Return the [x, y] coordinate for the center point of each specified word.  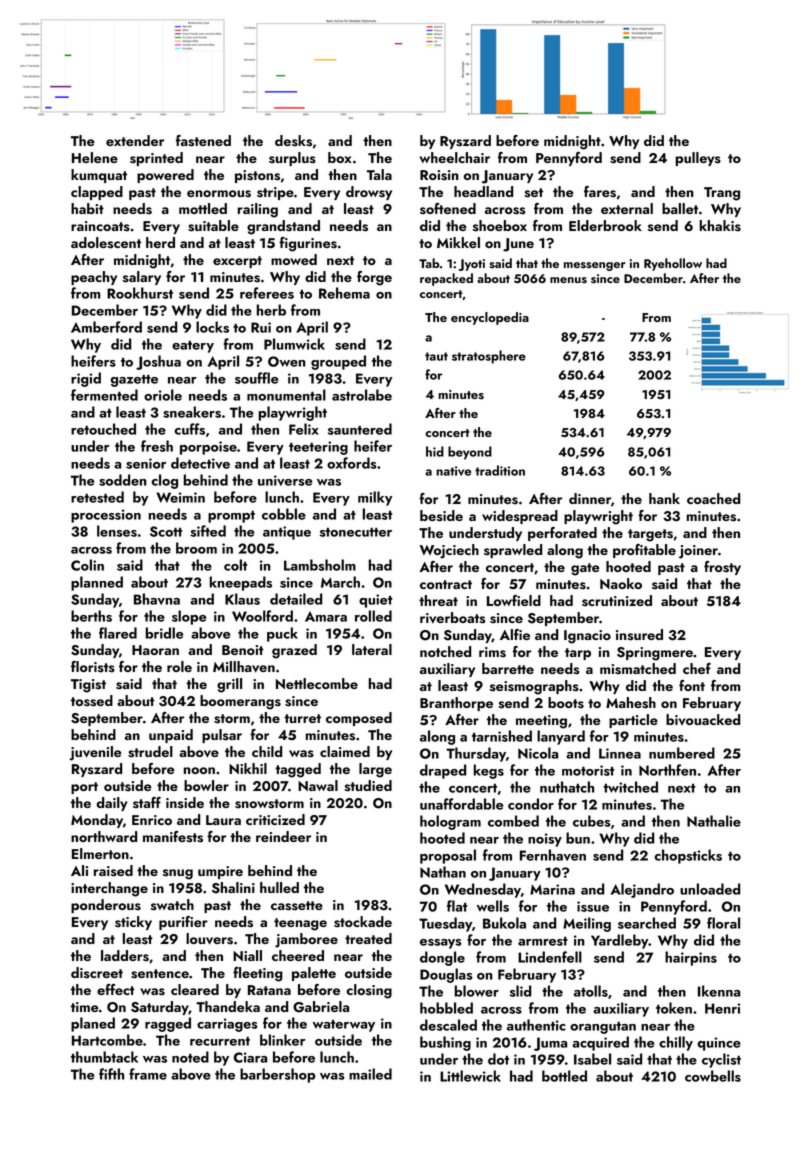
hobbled [446, 1008]
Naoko [621, 583]
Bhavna [157, 599]
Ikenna [719, 991]
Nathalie [714, 821]
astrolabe [362, 395]
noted [190, 1057]
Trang [722, 194]
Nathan [443, 872]
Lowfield [514, 600]
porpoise [208, 448]
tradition [500, 470]
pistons [257, 176]
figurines [308, 244]
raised [113, 871]
